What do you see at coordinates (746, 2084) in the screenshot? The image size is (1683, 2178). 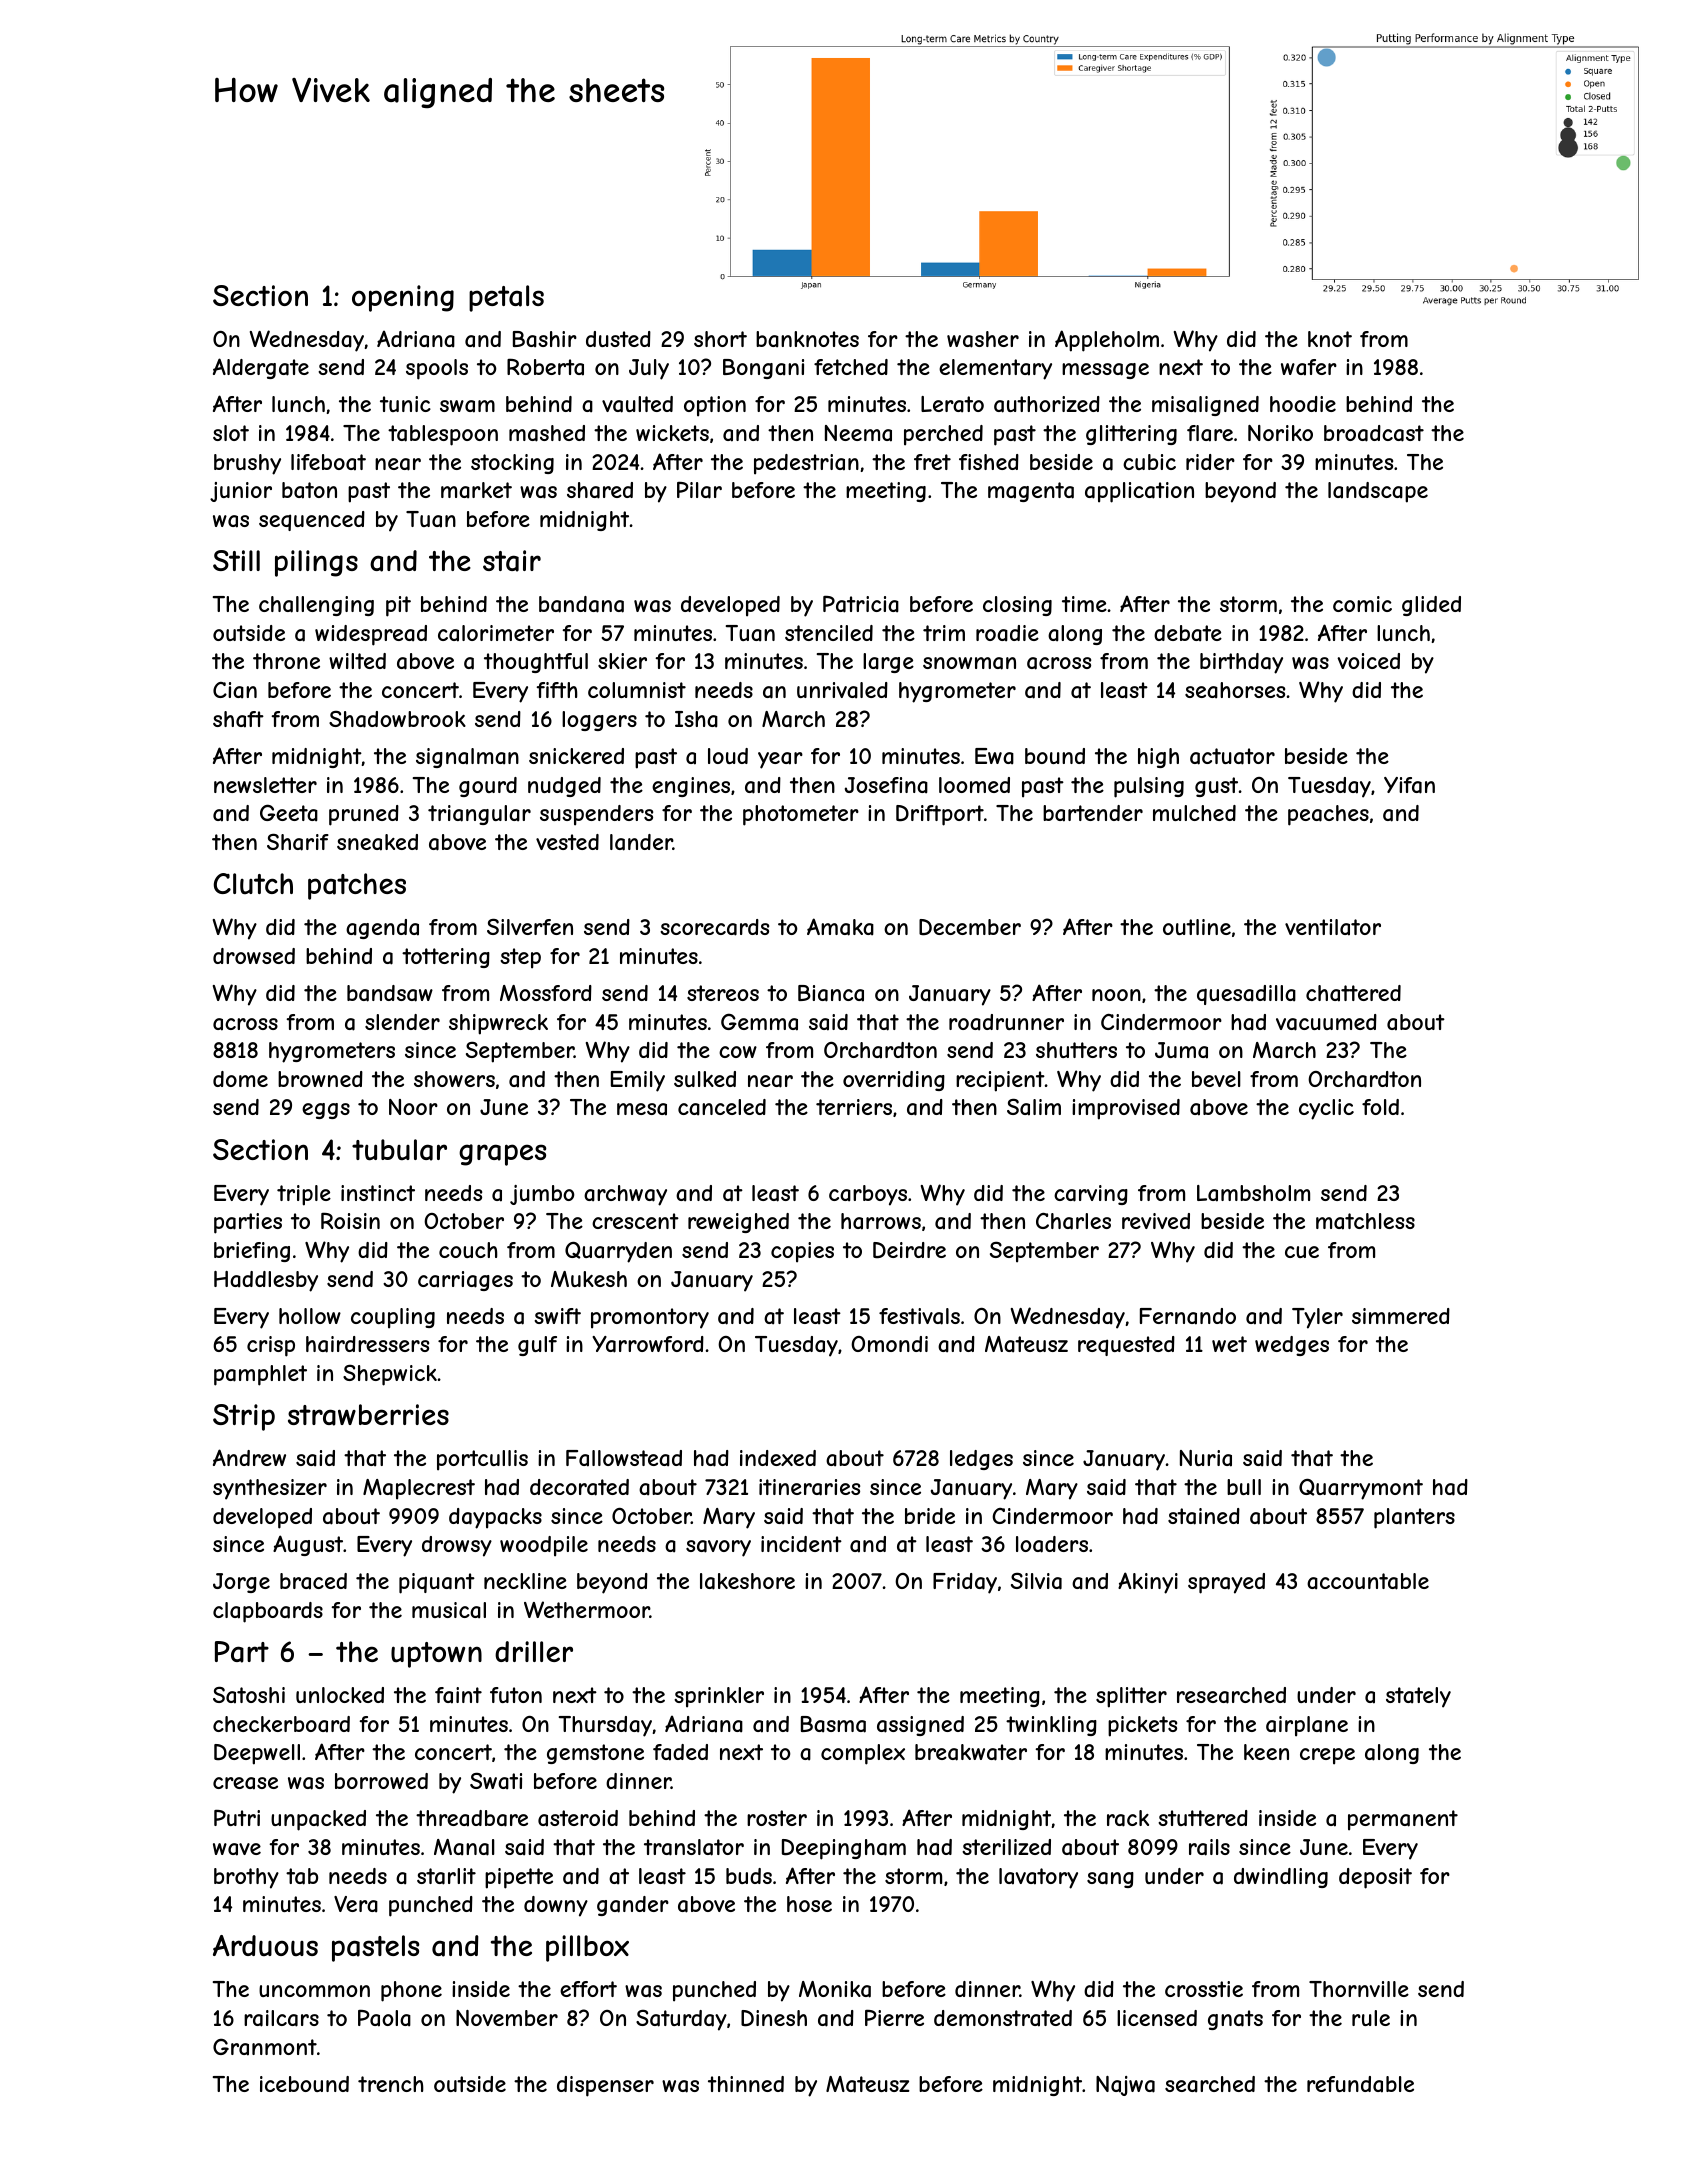 I see `thinned` at bounding box center [746, 2084].
